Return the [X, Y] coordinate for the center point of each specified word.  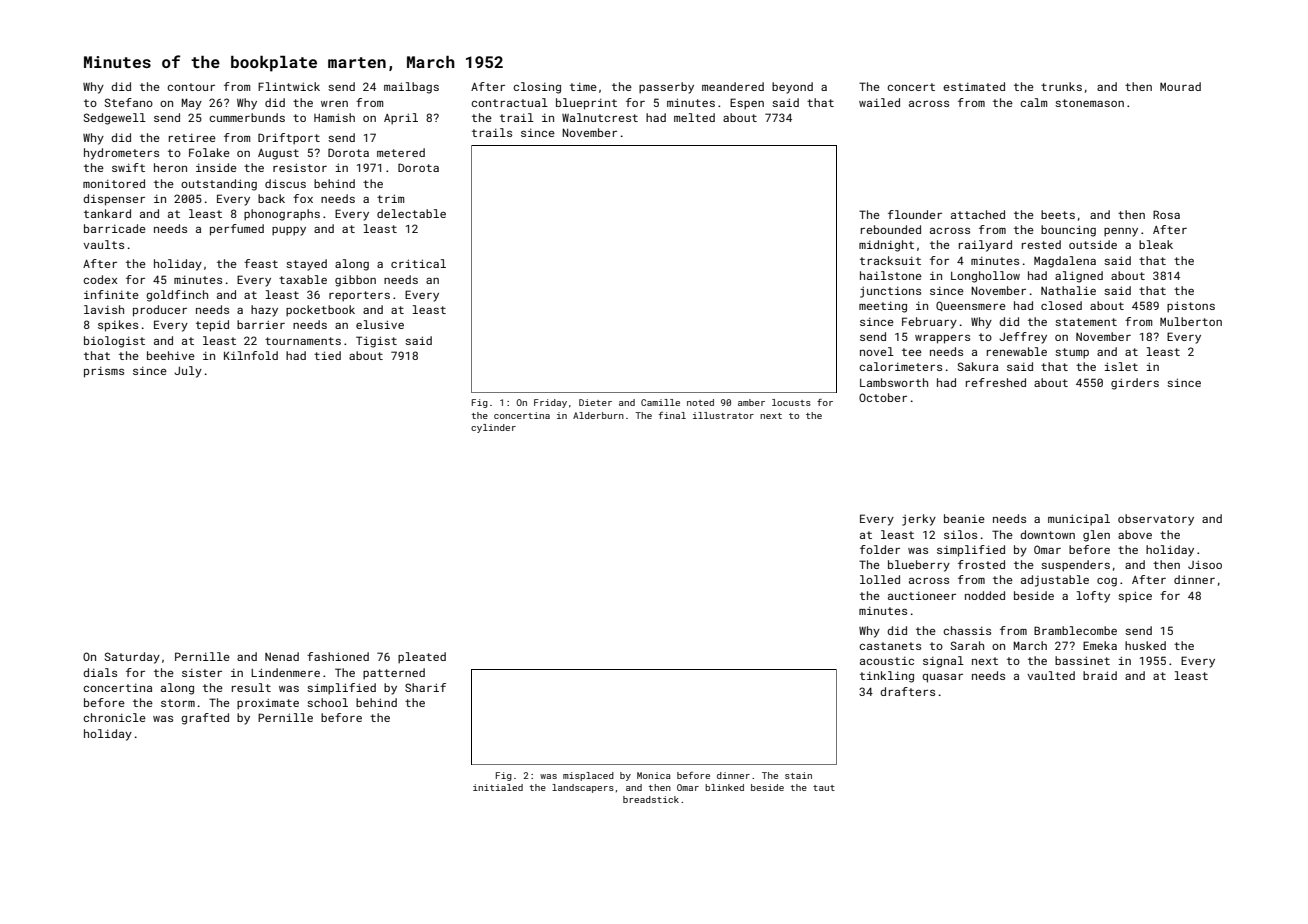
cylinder [493, 428]
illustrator [723, 415]
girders [1135, 384]
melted [694, 117]
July [188, 372]
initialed [498, 787]
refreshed [996, 382]
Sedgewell [115, 119]
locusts [791, 402]
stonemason [1089, 103]
